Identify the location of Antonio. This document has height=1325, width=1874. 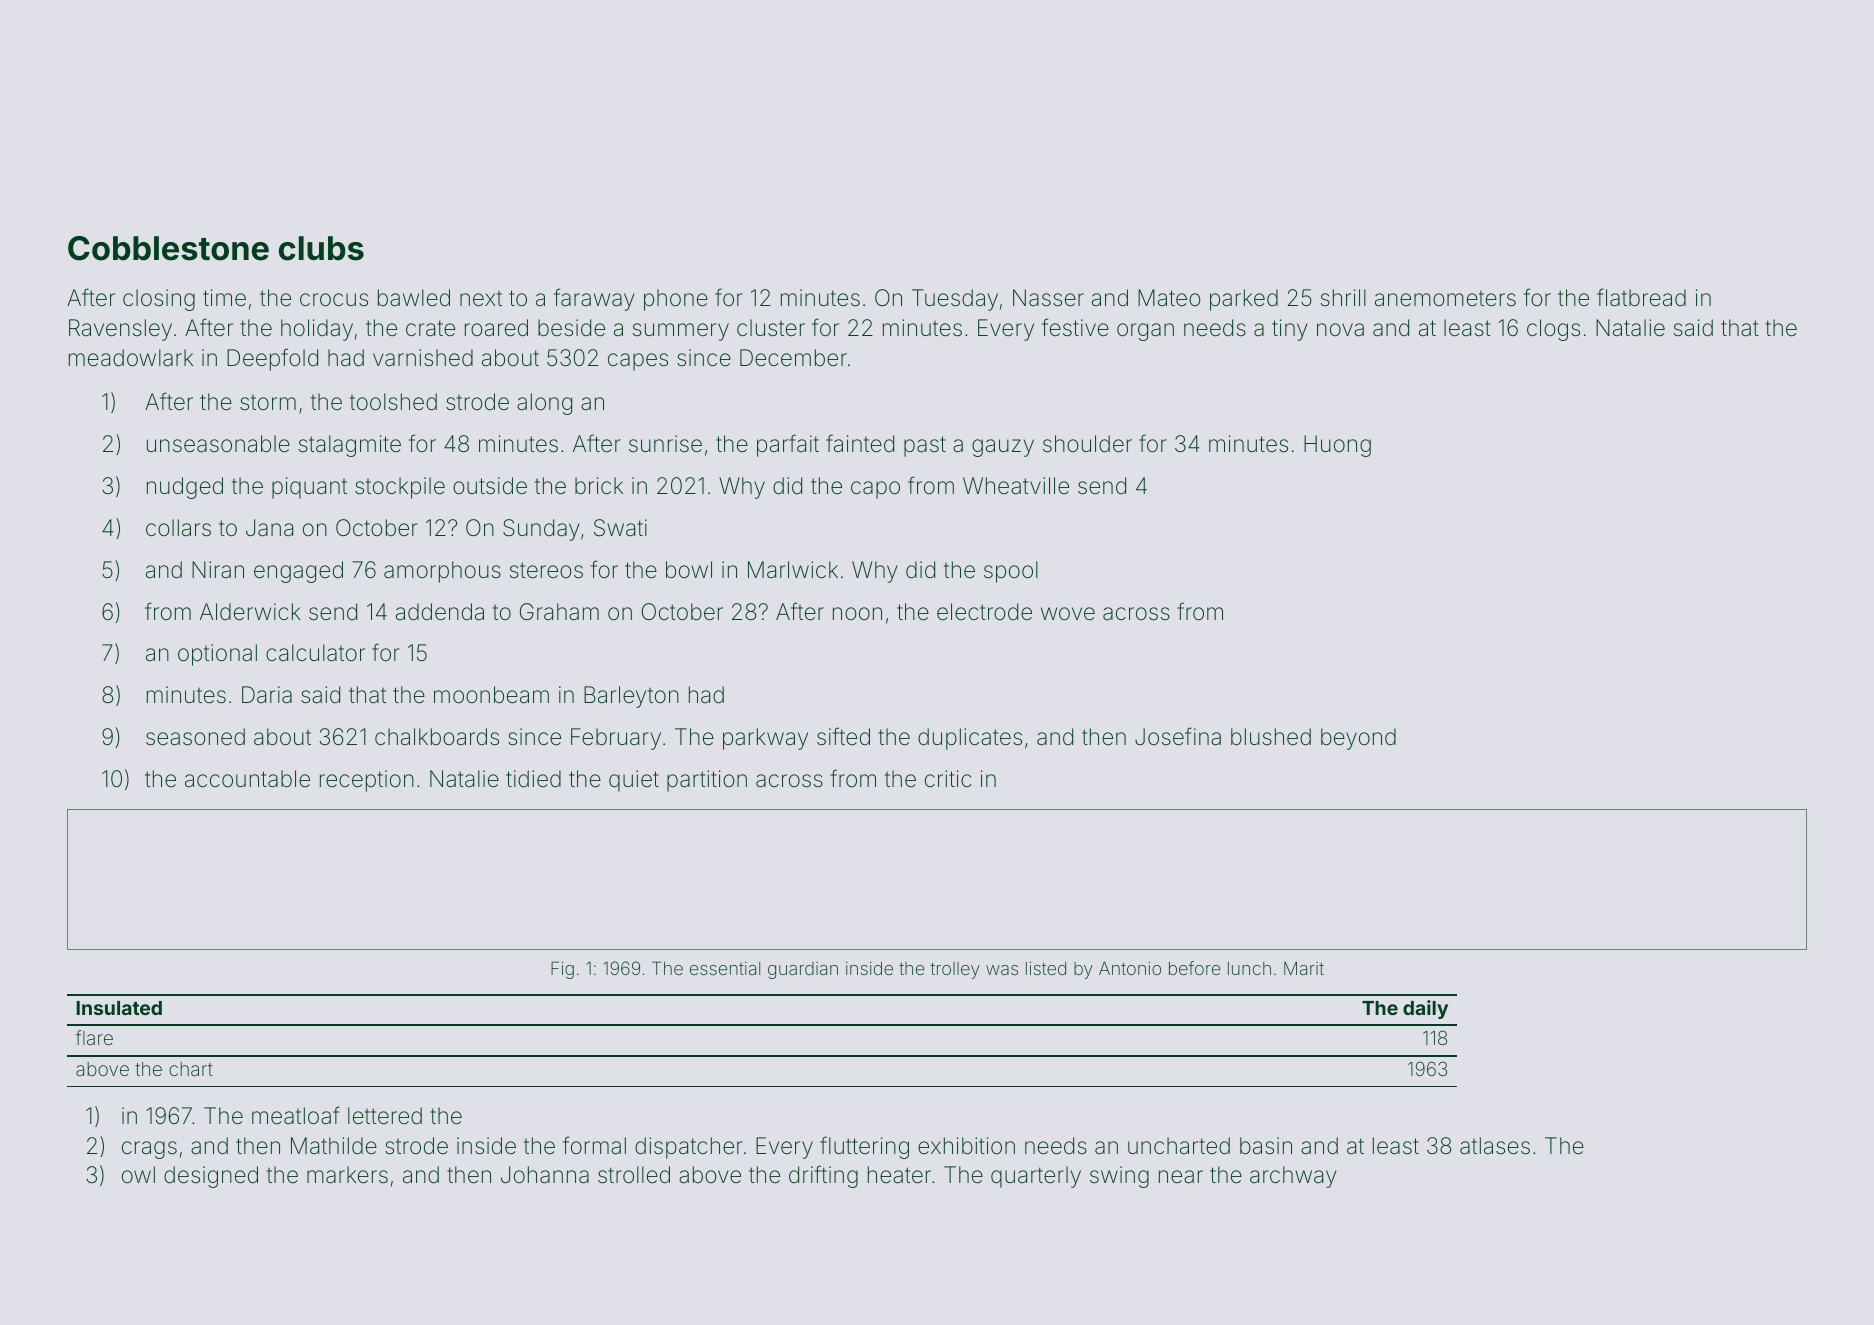
(1130, 968).
